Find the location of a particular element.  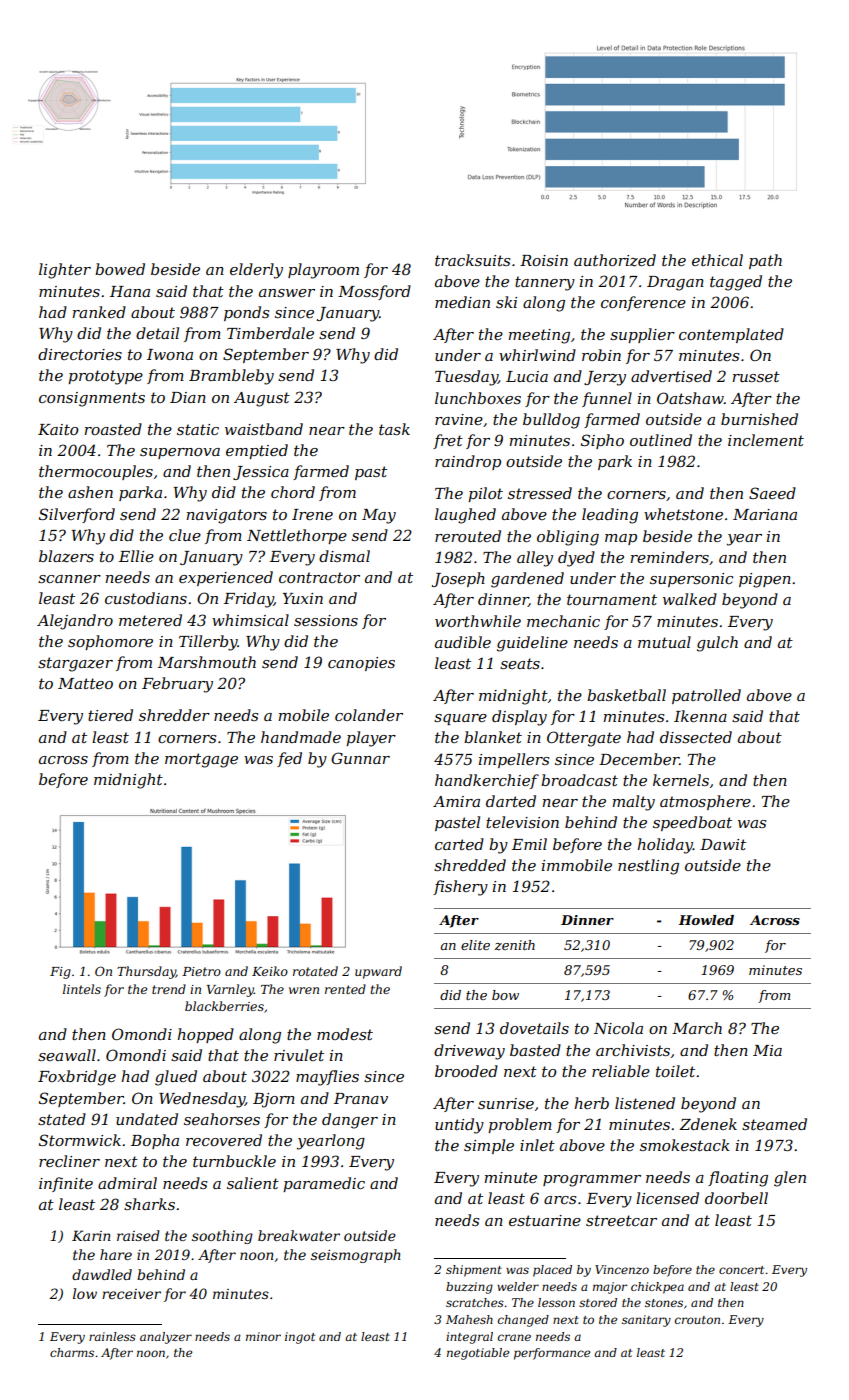

bowed is located at coordinates (120, 269).
